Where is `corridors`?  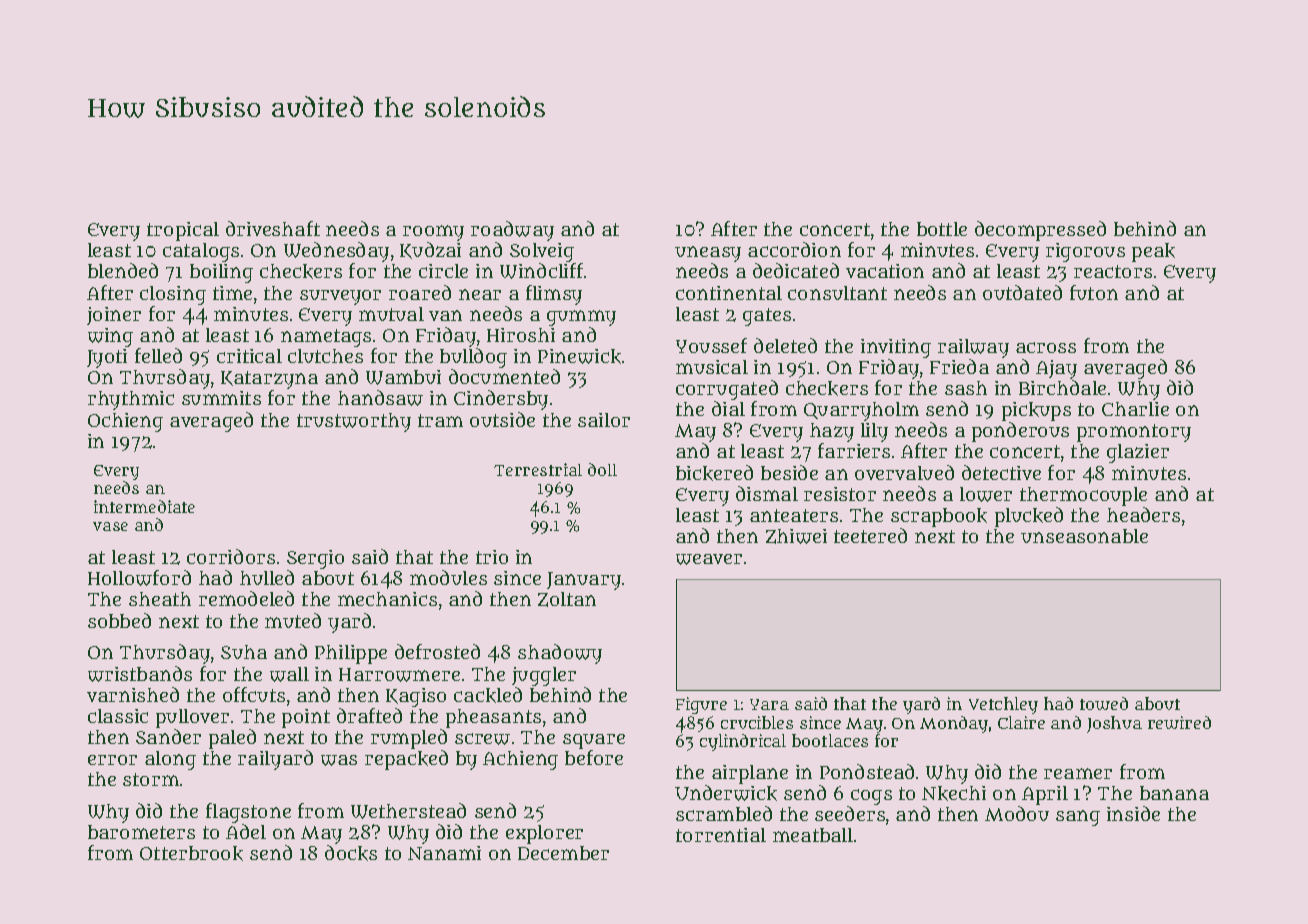 corridors is located at coordinates (231, 556).
